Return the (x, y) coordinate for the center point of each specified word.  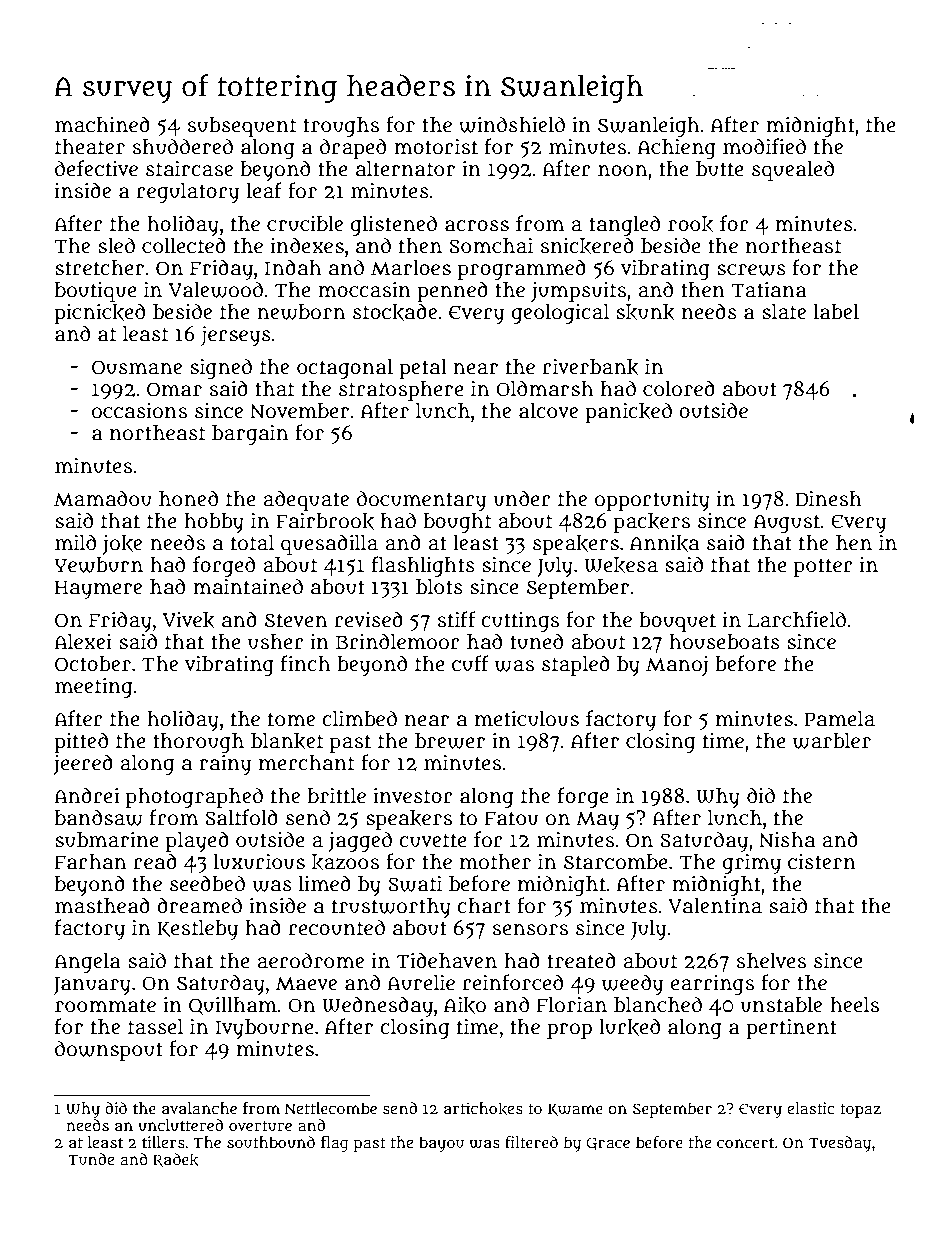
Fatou (511, 818)
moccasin (364, 290)
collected (184, 245)
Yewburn (98, 565)
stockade (395, 312)
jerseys (236, 336)
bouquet (677, 622)
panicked (628, 412)
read (155, 861)
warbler (832, 741)
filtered (531, 1142)
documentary (421, 500)
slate (784, 312)
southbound (271, 1142)
